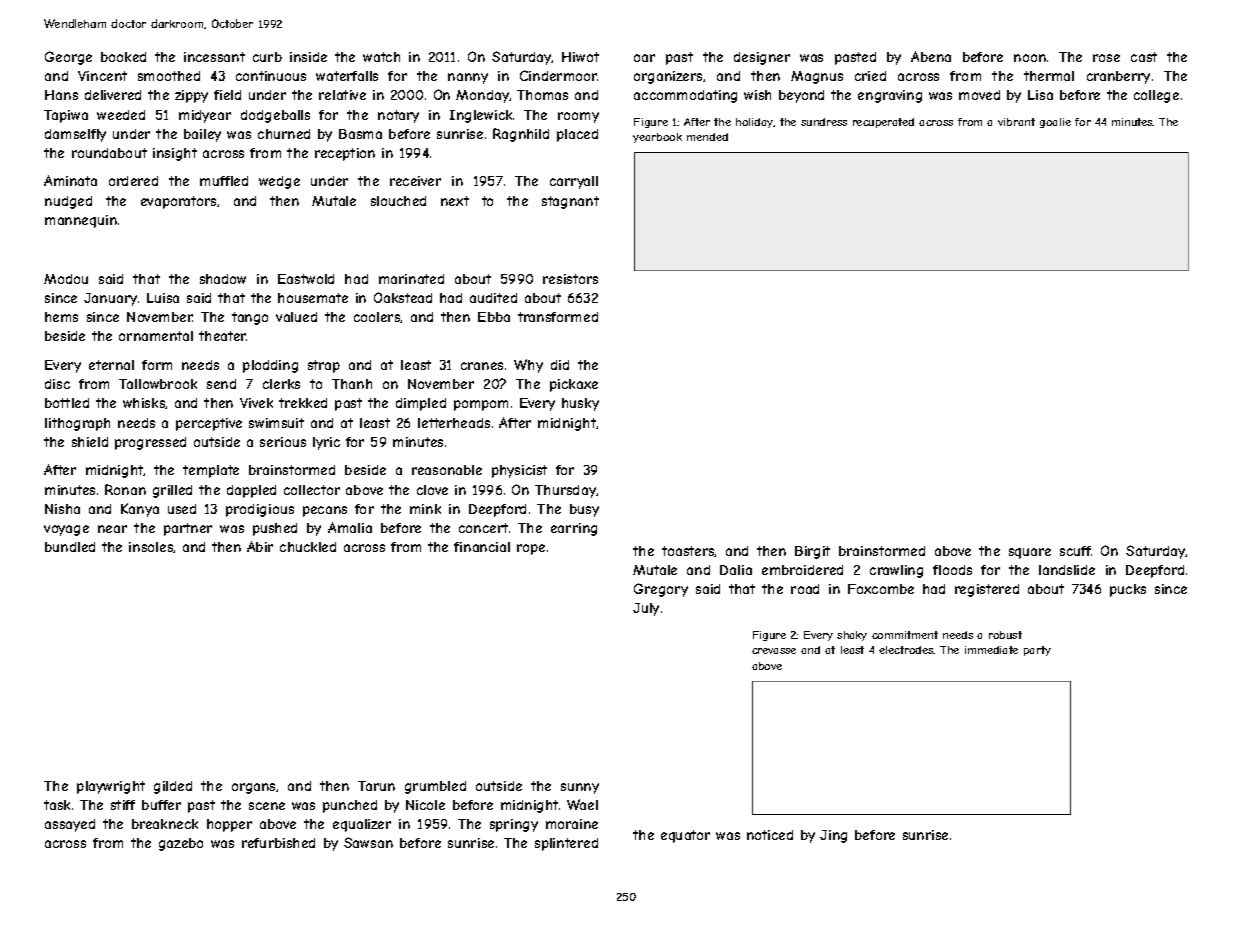 The height and width of the image is (952, 1233). What do you see at coordinates (494, 317) in the image?
I see `Ebba` at bounding box center [494, 317].
